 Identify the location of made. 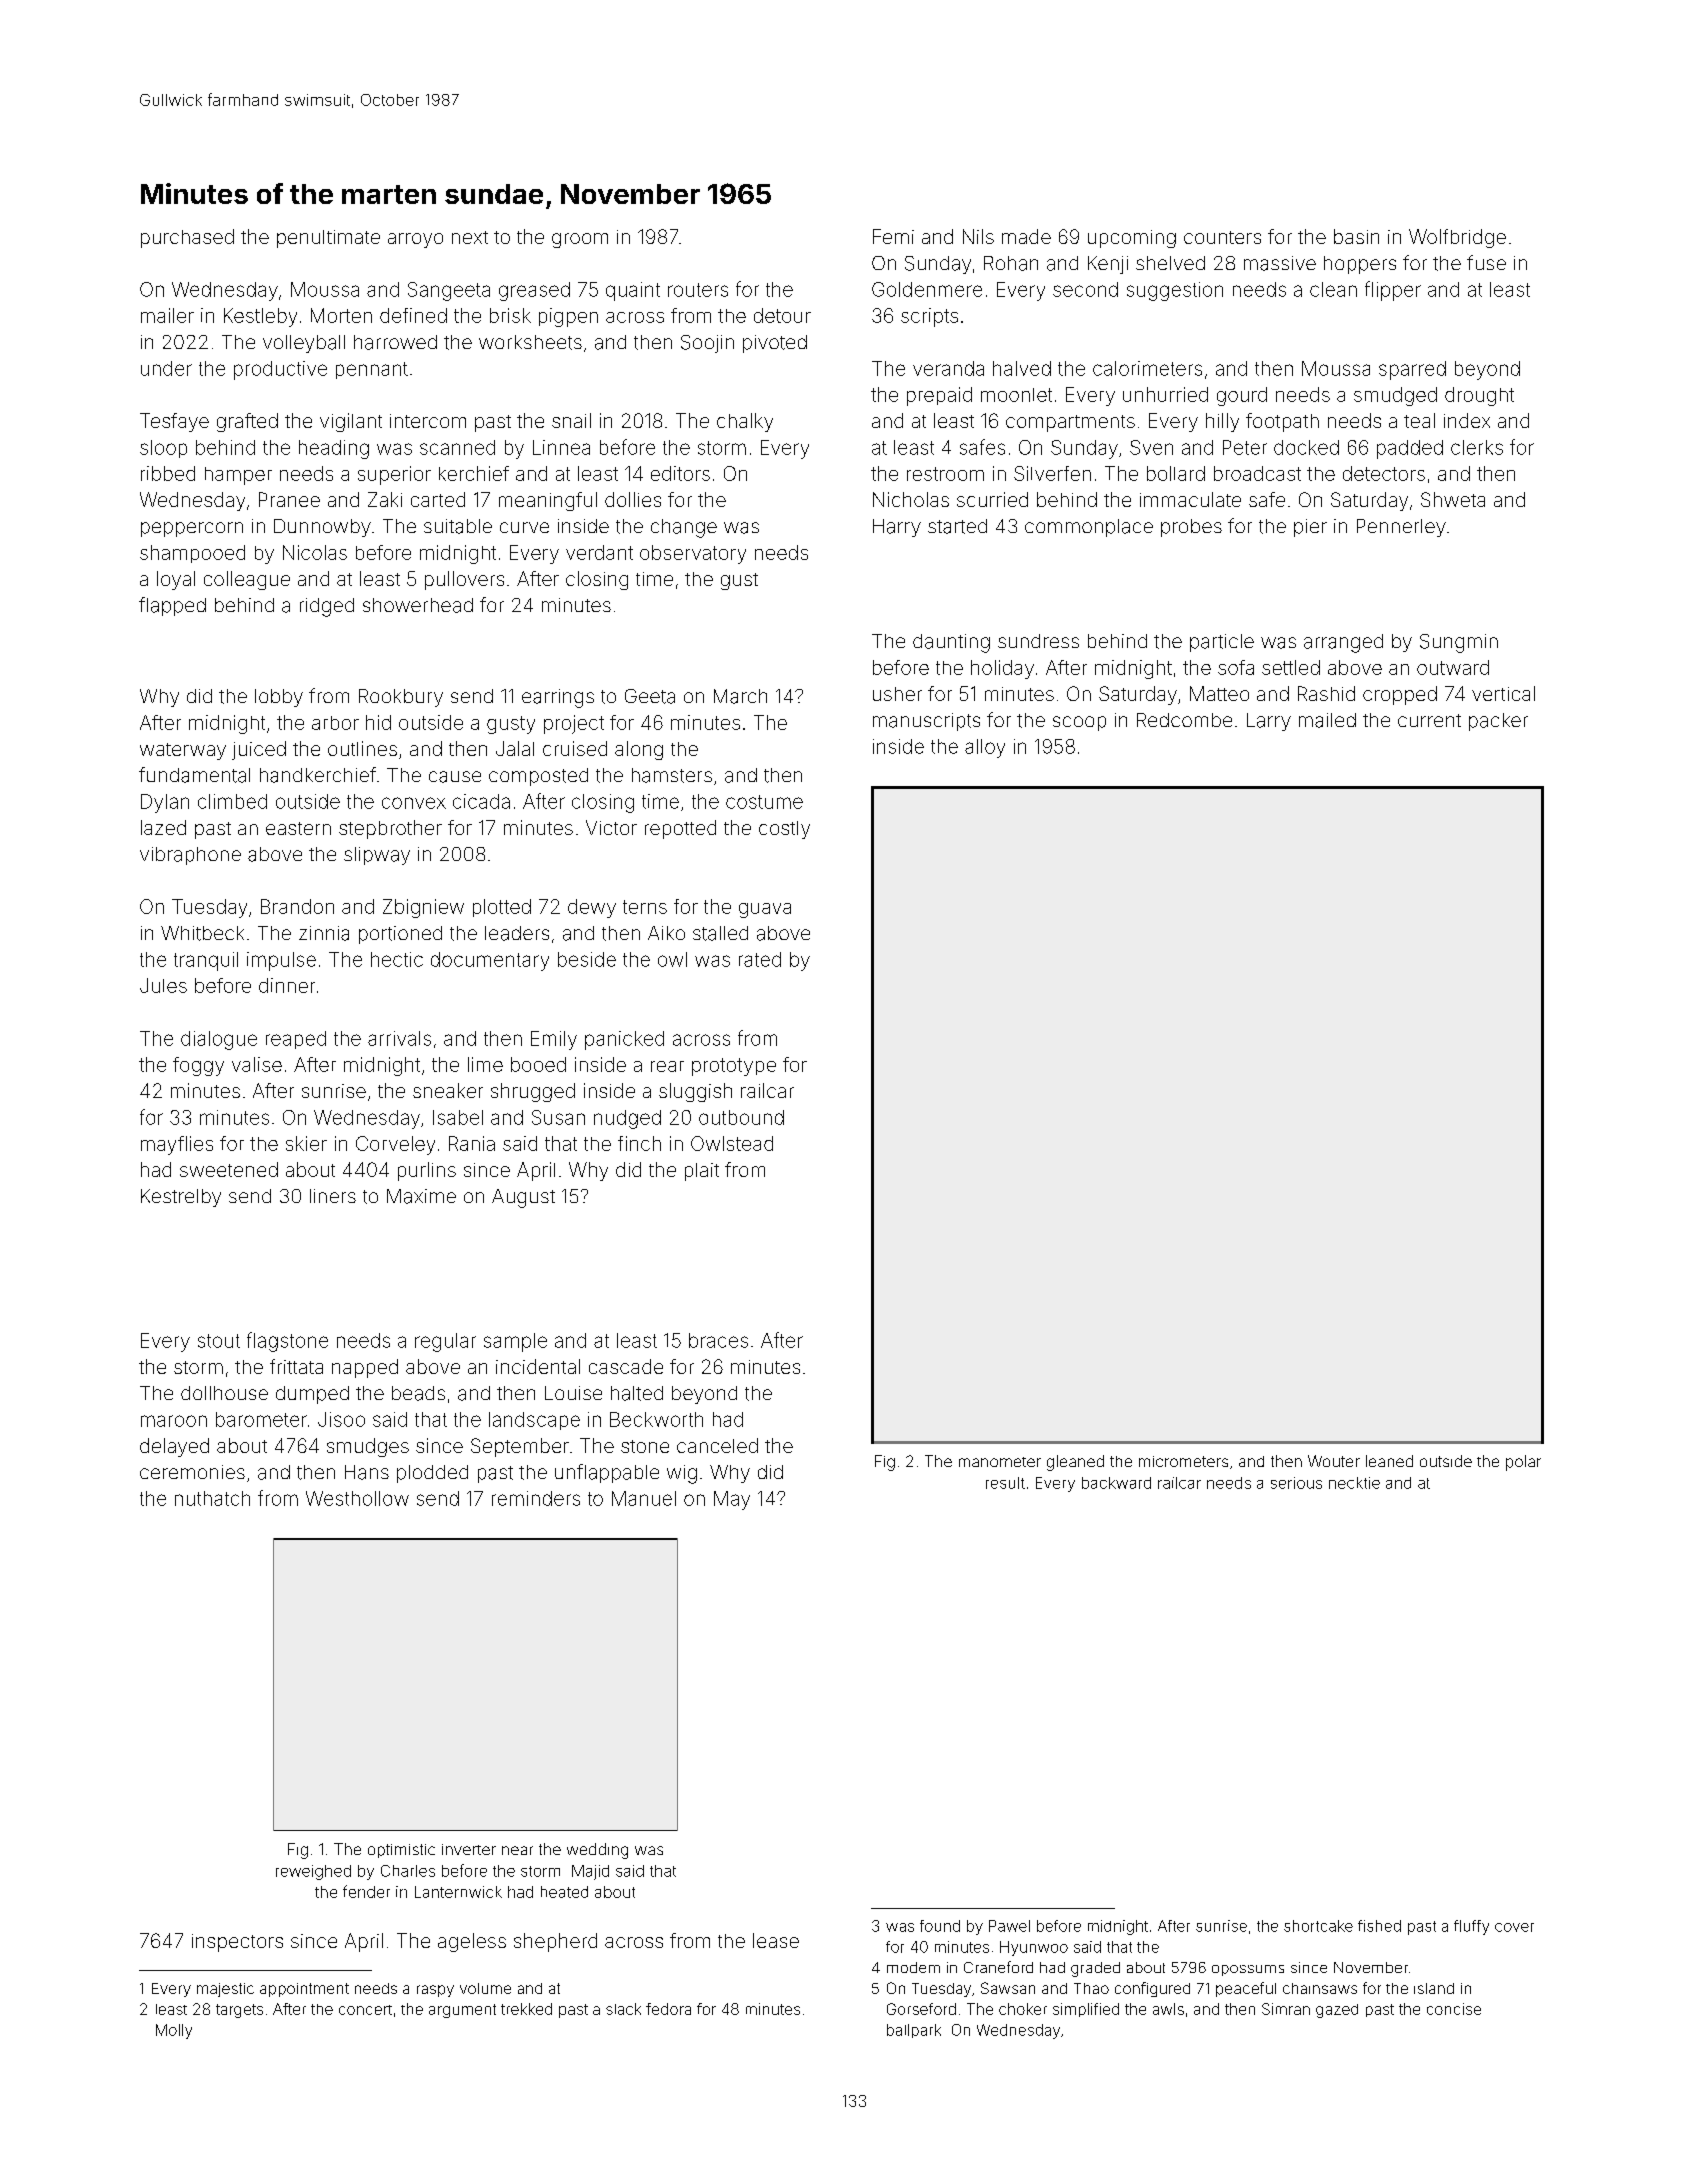
(1026, 236).
